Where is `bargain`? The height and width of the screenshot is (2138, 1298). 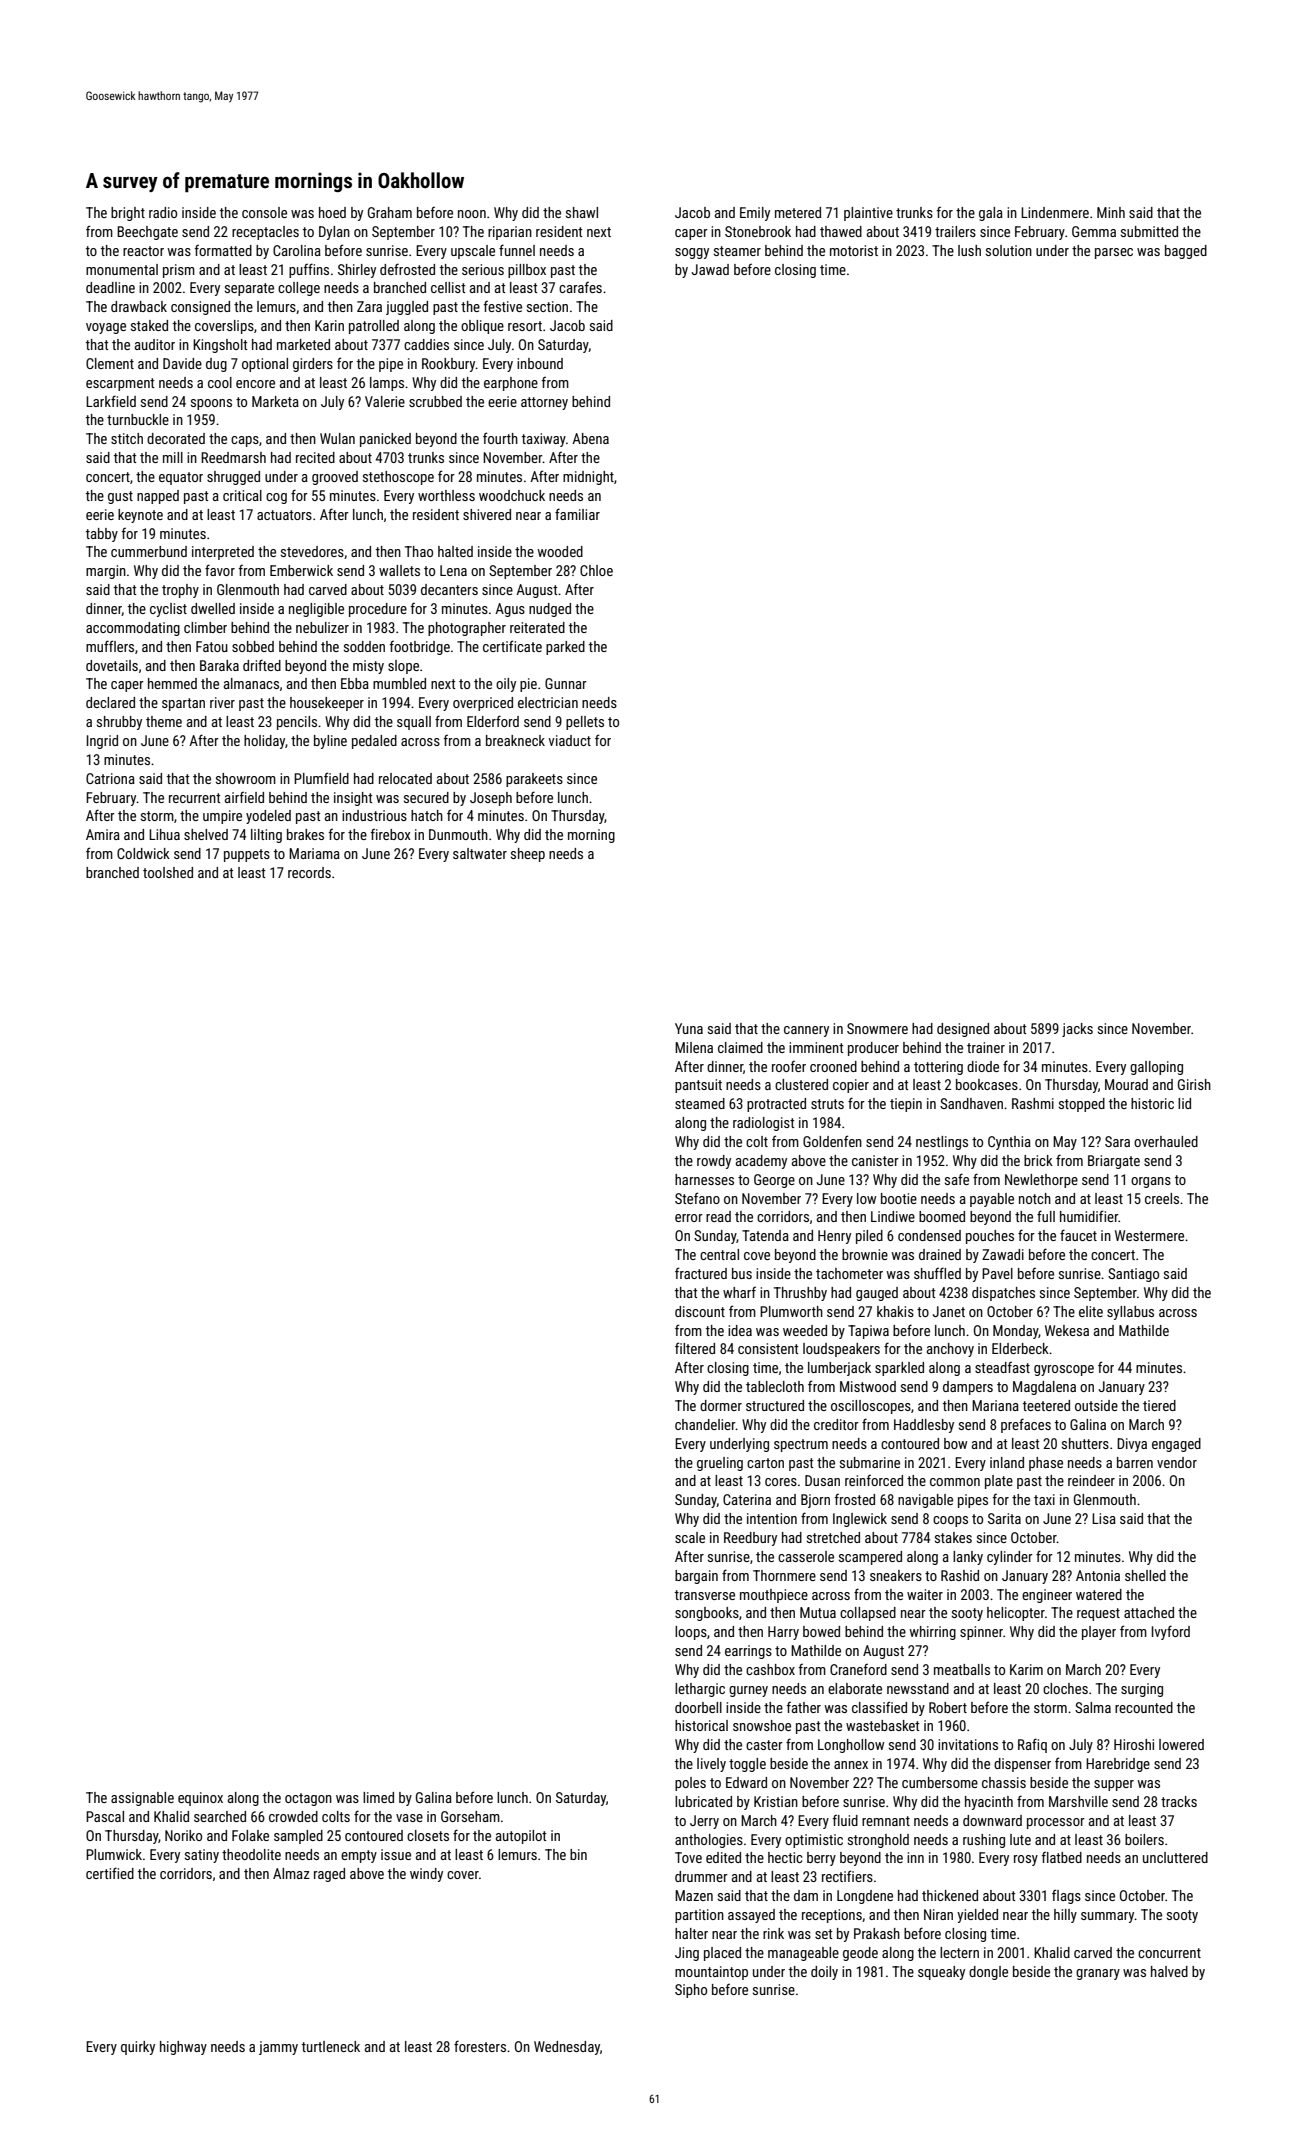
bargain is located at coordinates (696, 1577).
